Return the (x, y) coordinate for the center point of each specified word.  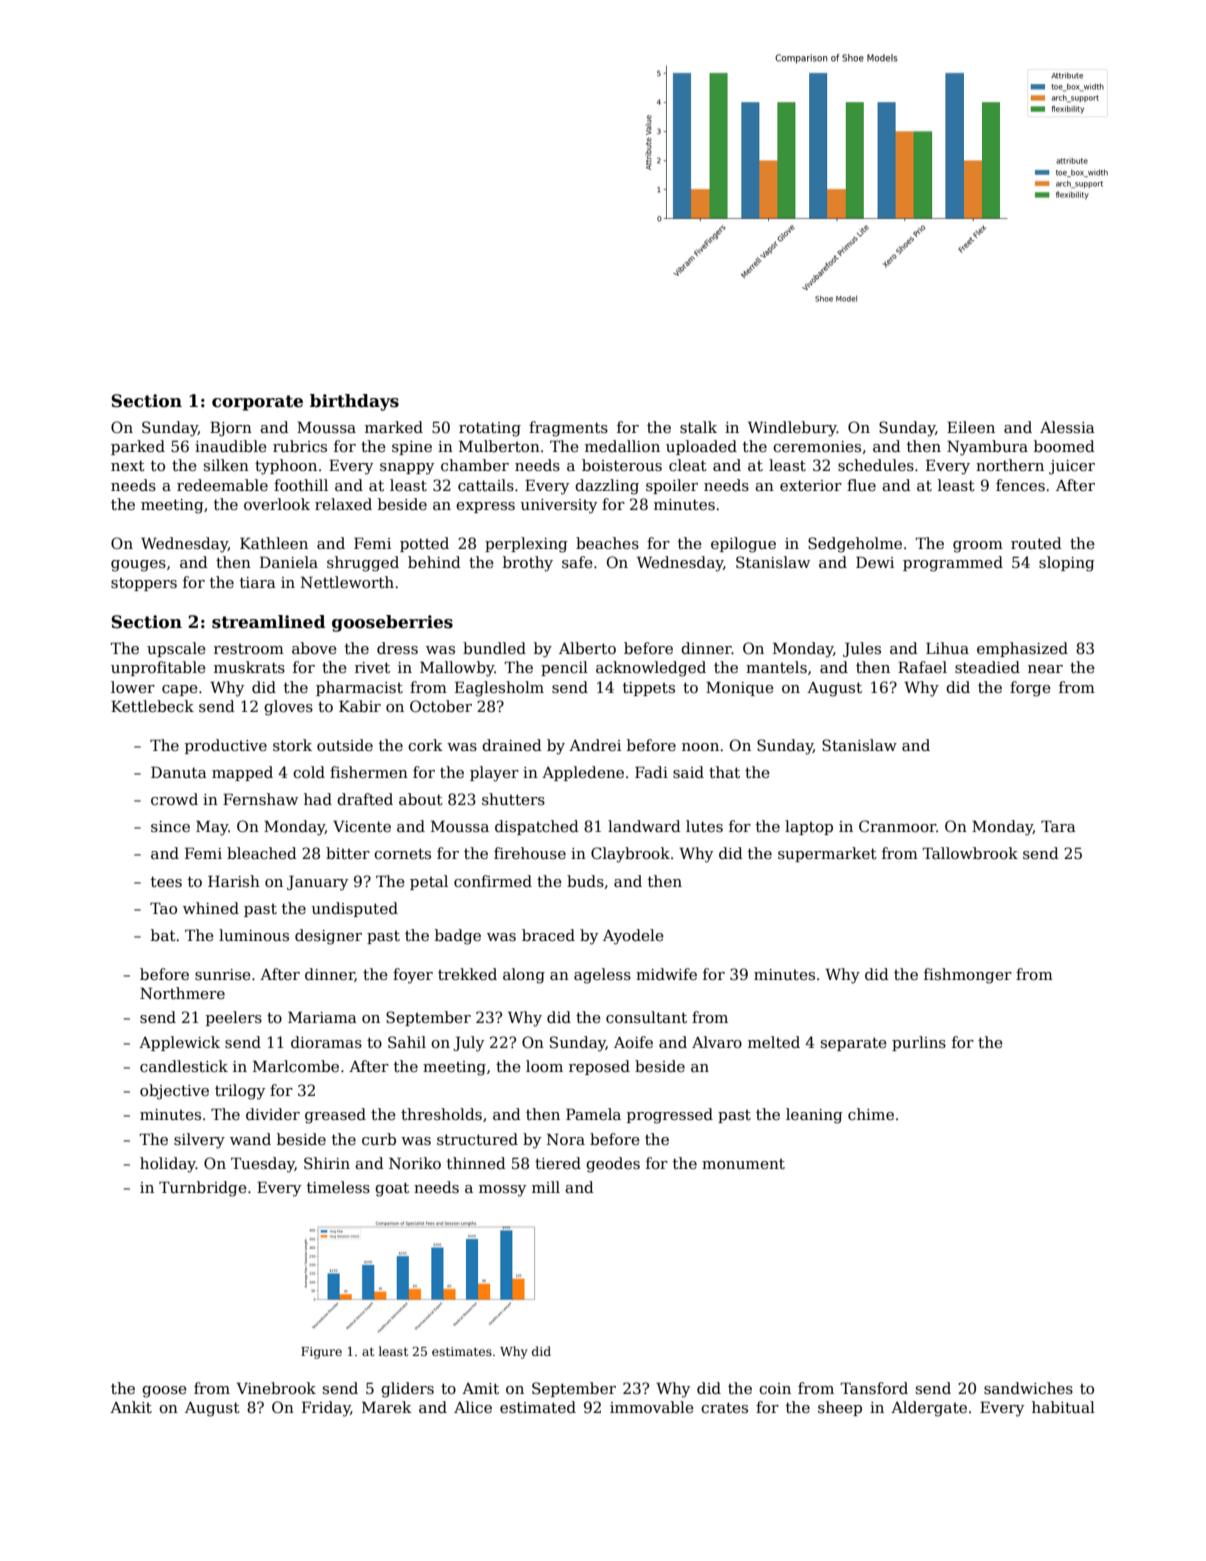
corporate (257, 403)
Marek (387, 1407)
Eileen (971, 427)
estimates (462, 1351)
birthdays (354, 402)
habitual (1063, 1407)
